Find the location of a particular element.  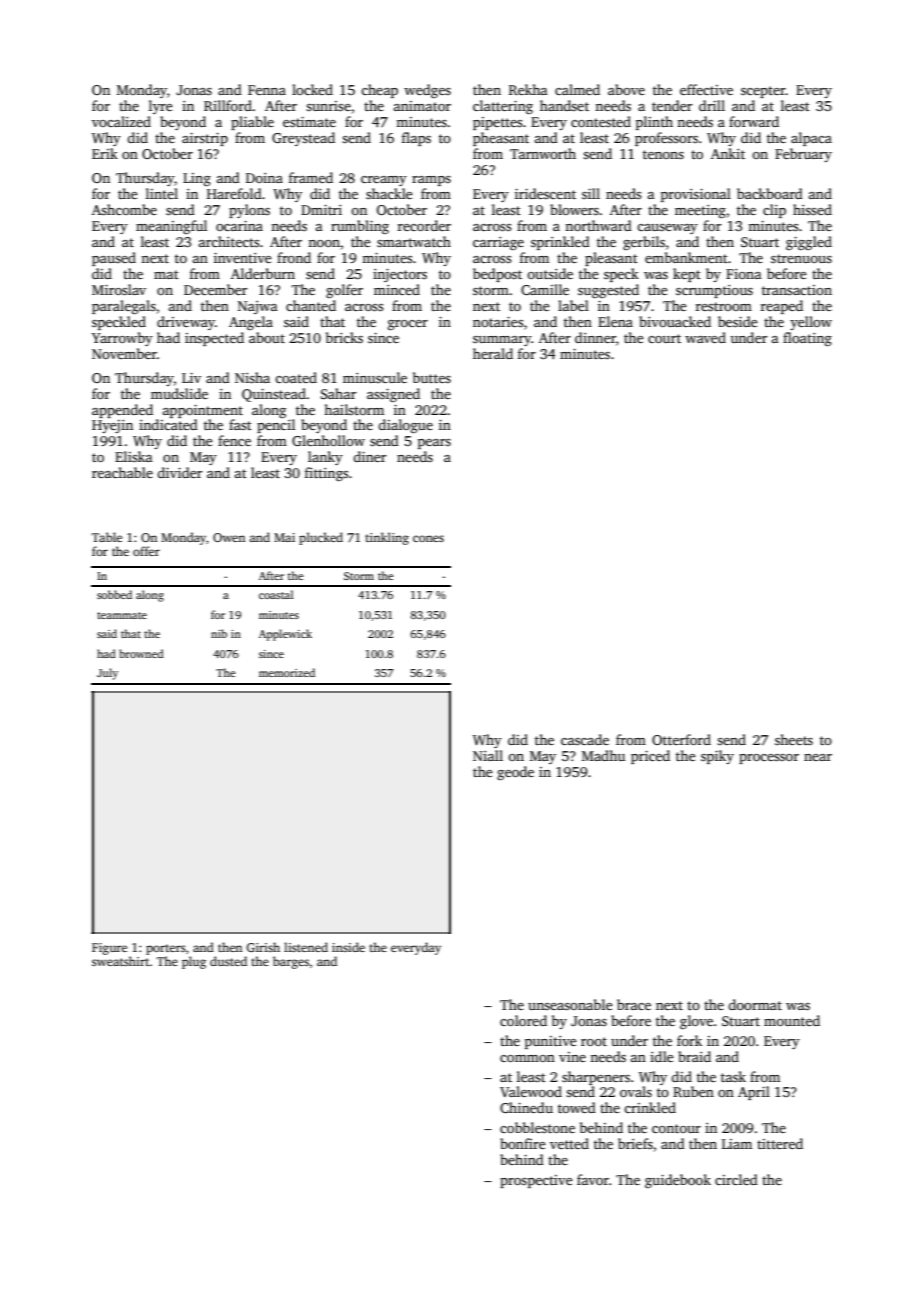

herald is located at coordinates (493, 353).
